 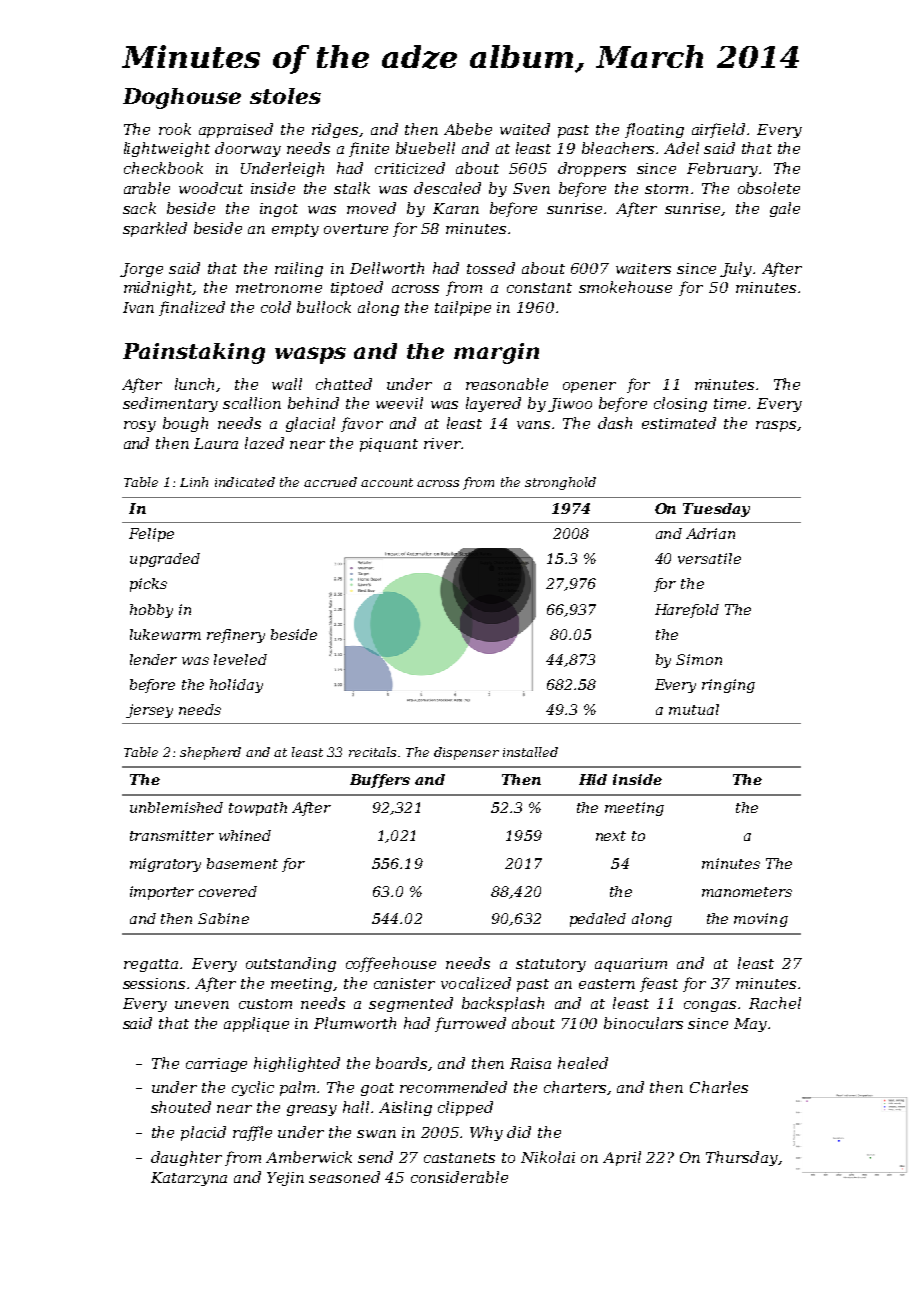 What do you see at coordinates (769, 188) in the screenshot?
I see `obsolete` at bounding box center [769, 188].
